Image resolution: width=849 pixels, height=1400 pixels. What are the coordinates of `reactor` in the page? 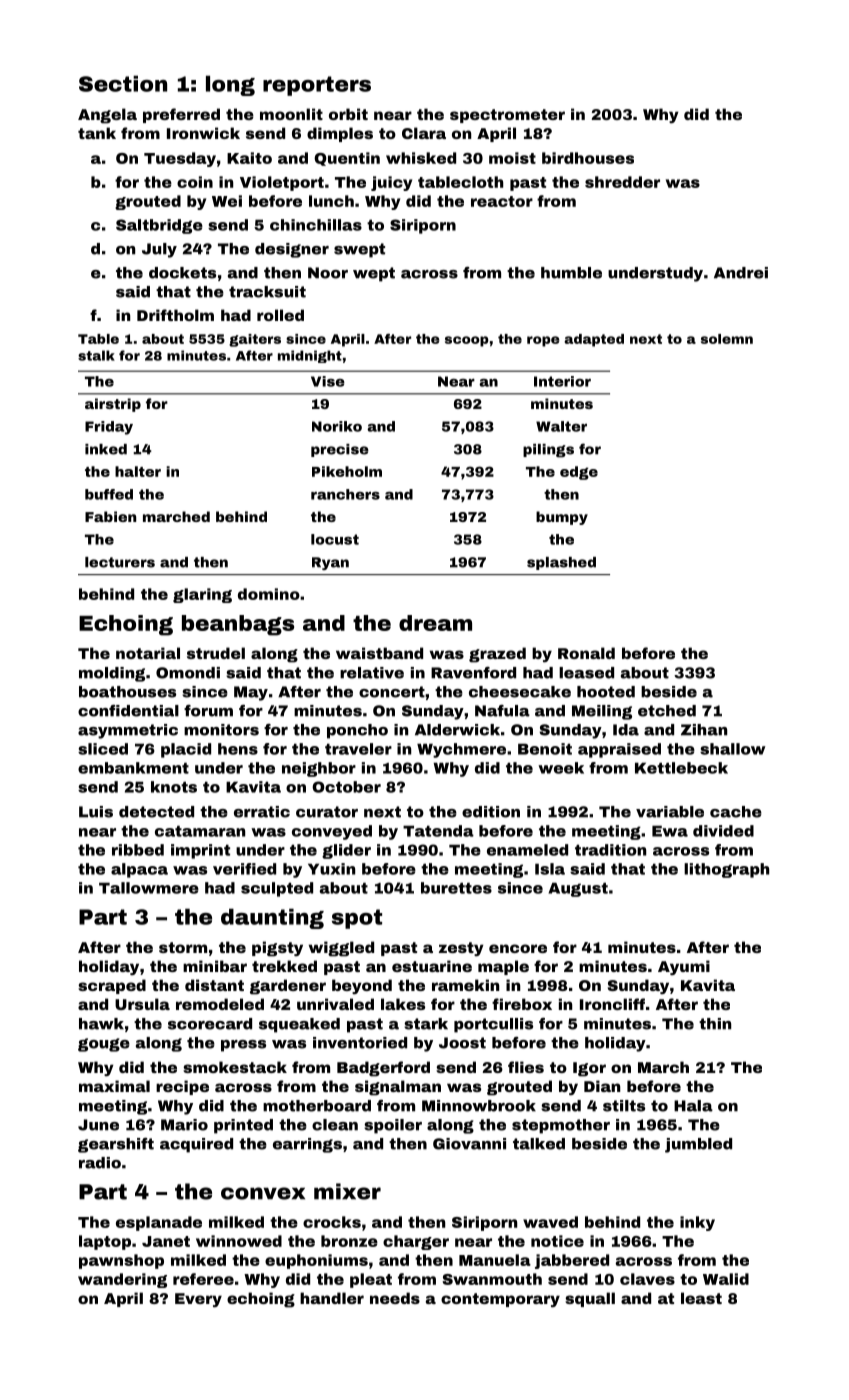 It's located at (502, 201).
